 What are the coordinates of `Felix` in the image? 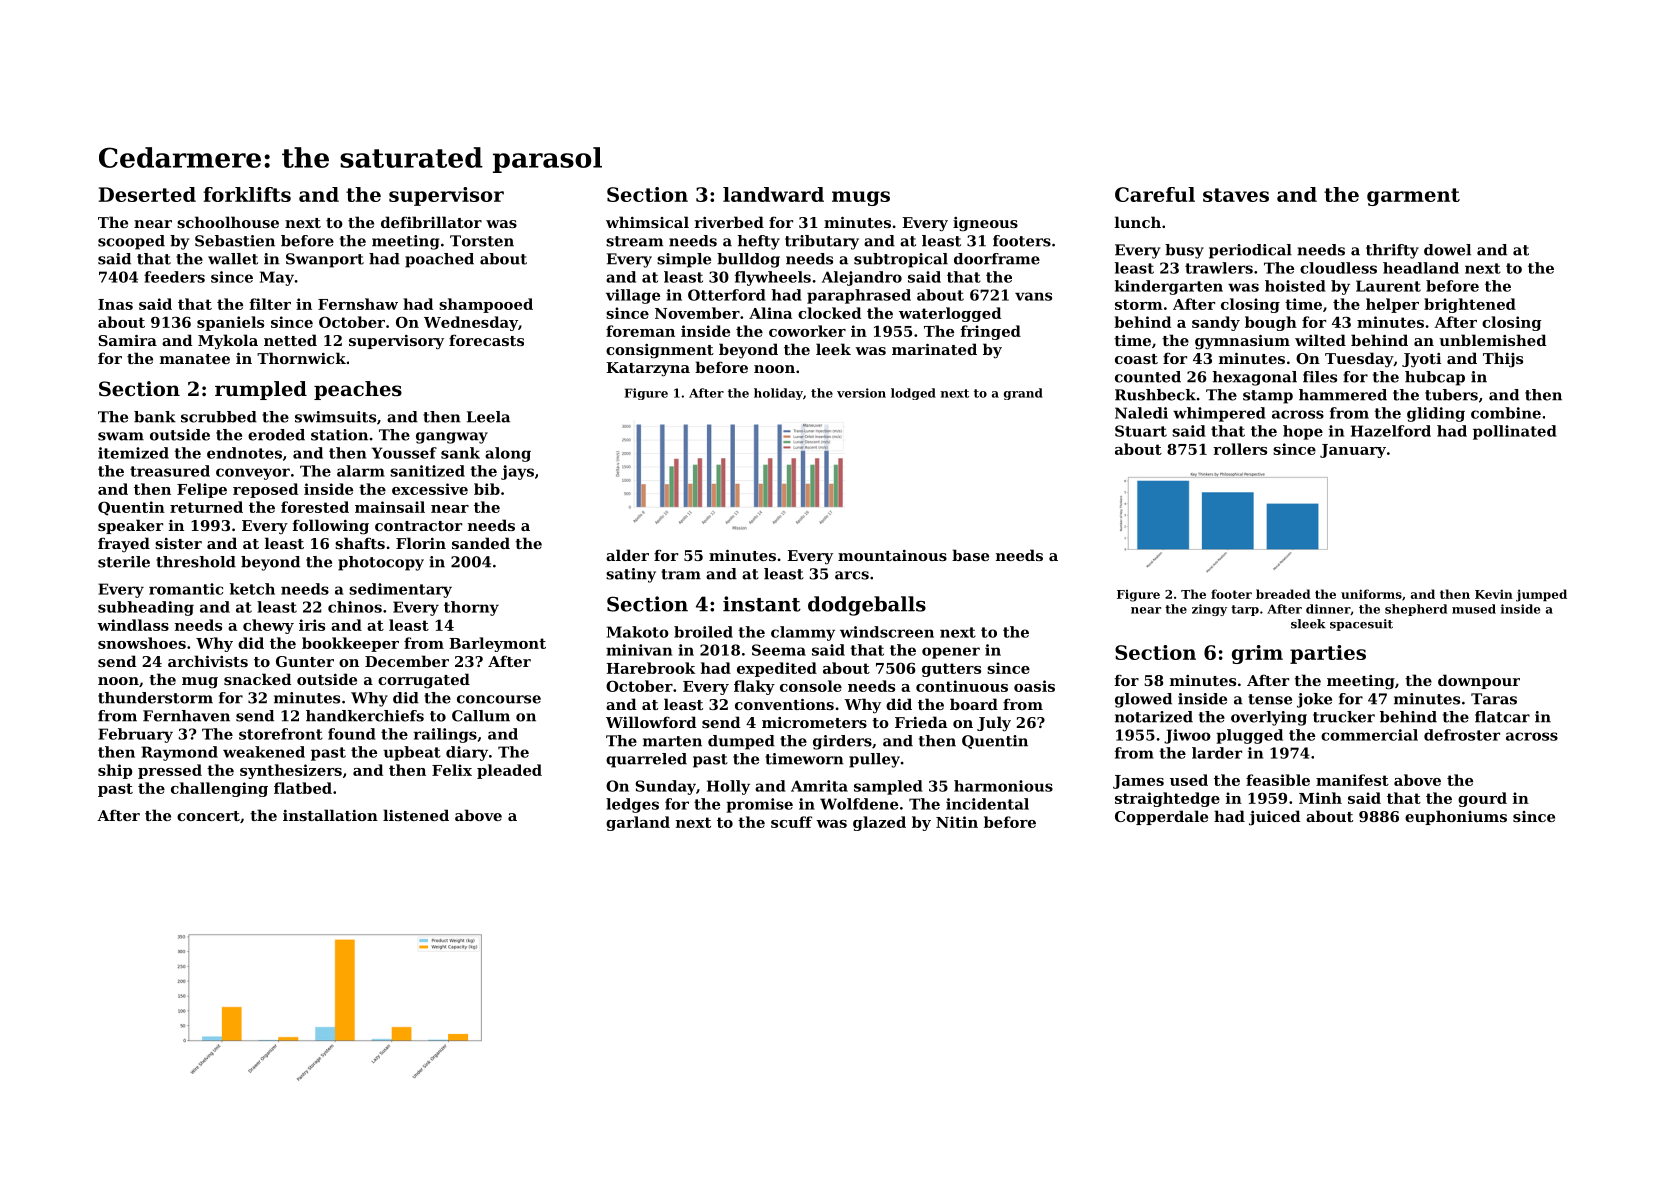 It's located at (452, 770).
